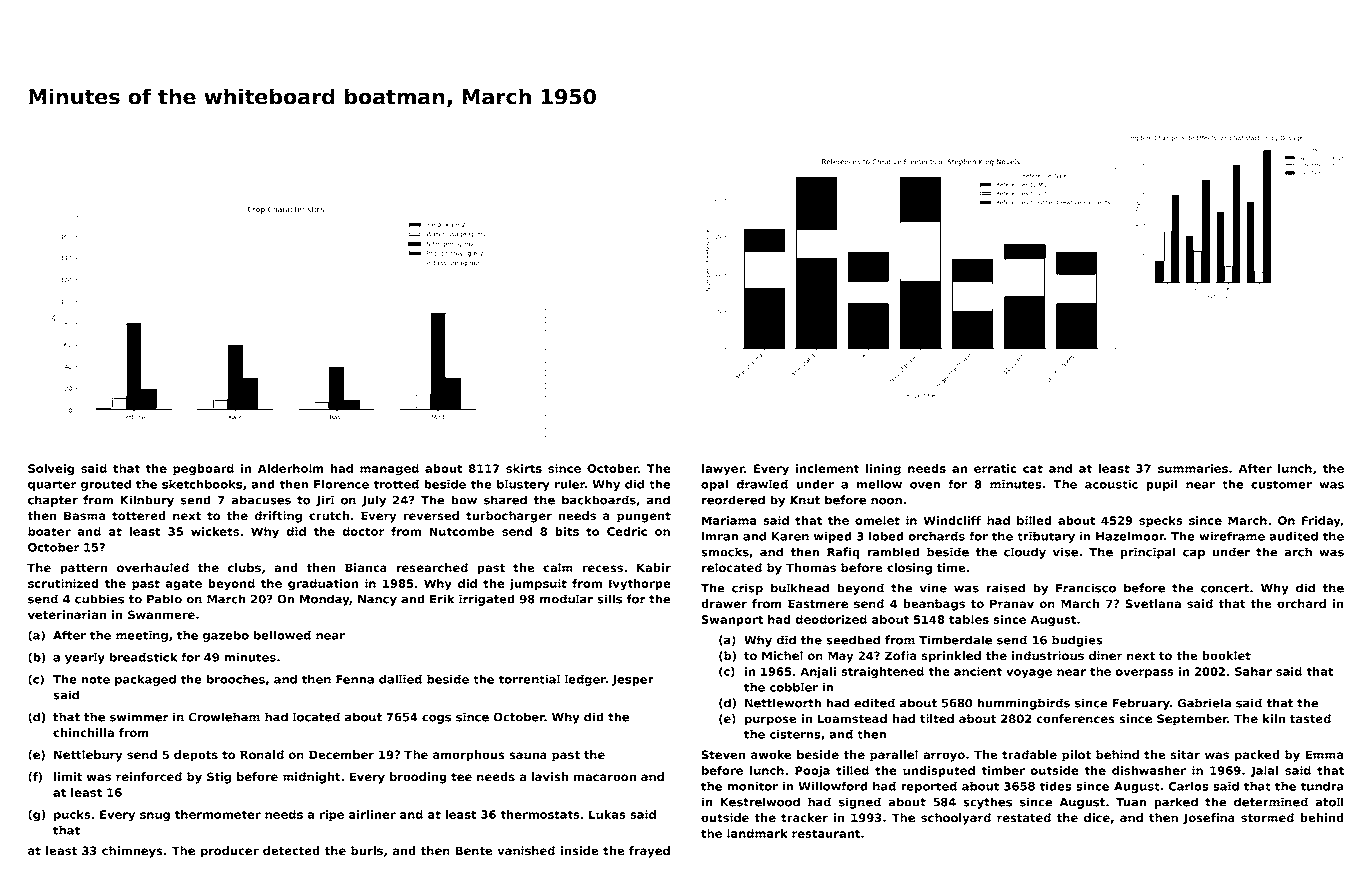  I want to click on Josefina, so click(1209, 818).
